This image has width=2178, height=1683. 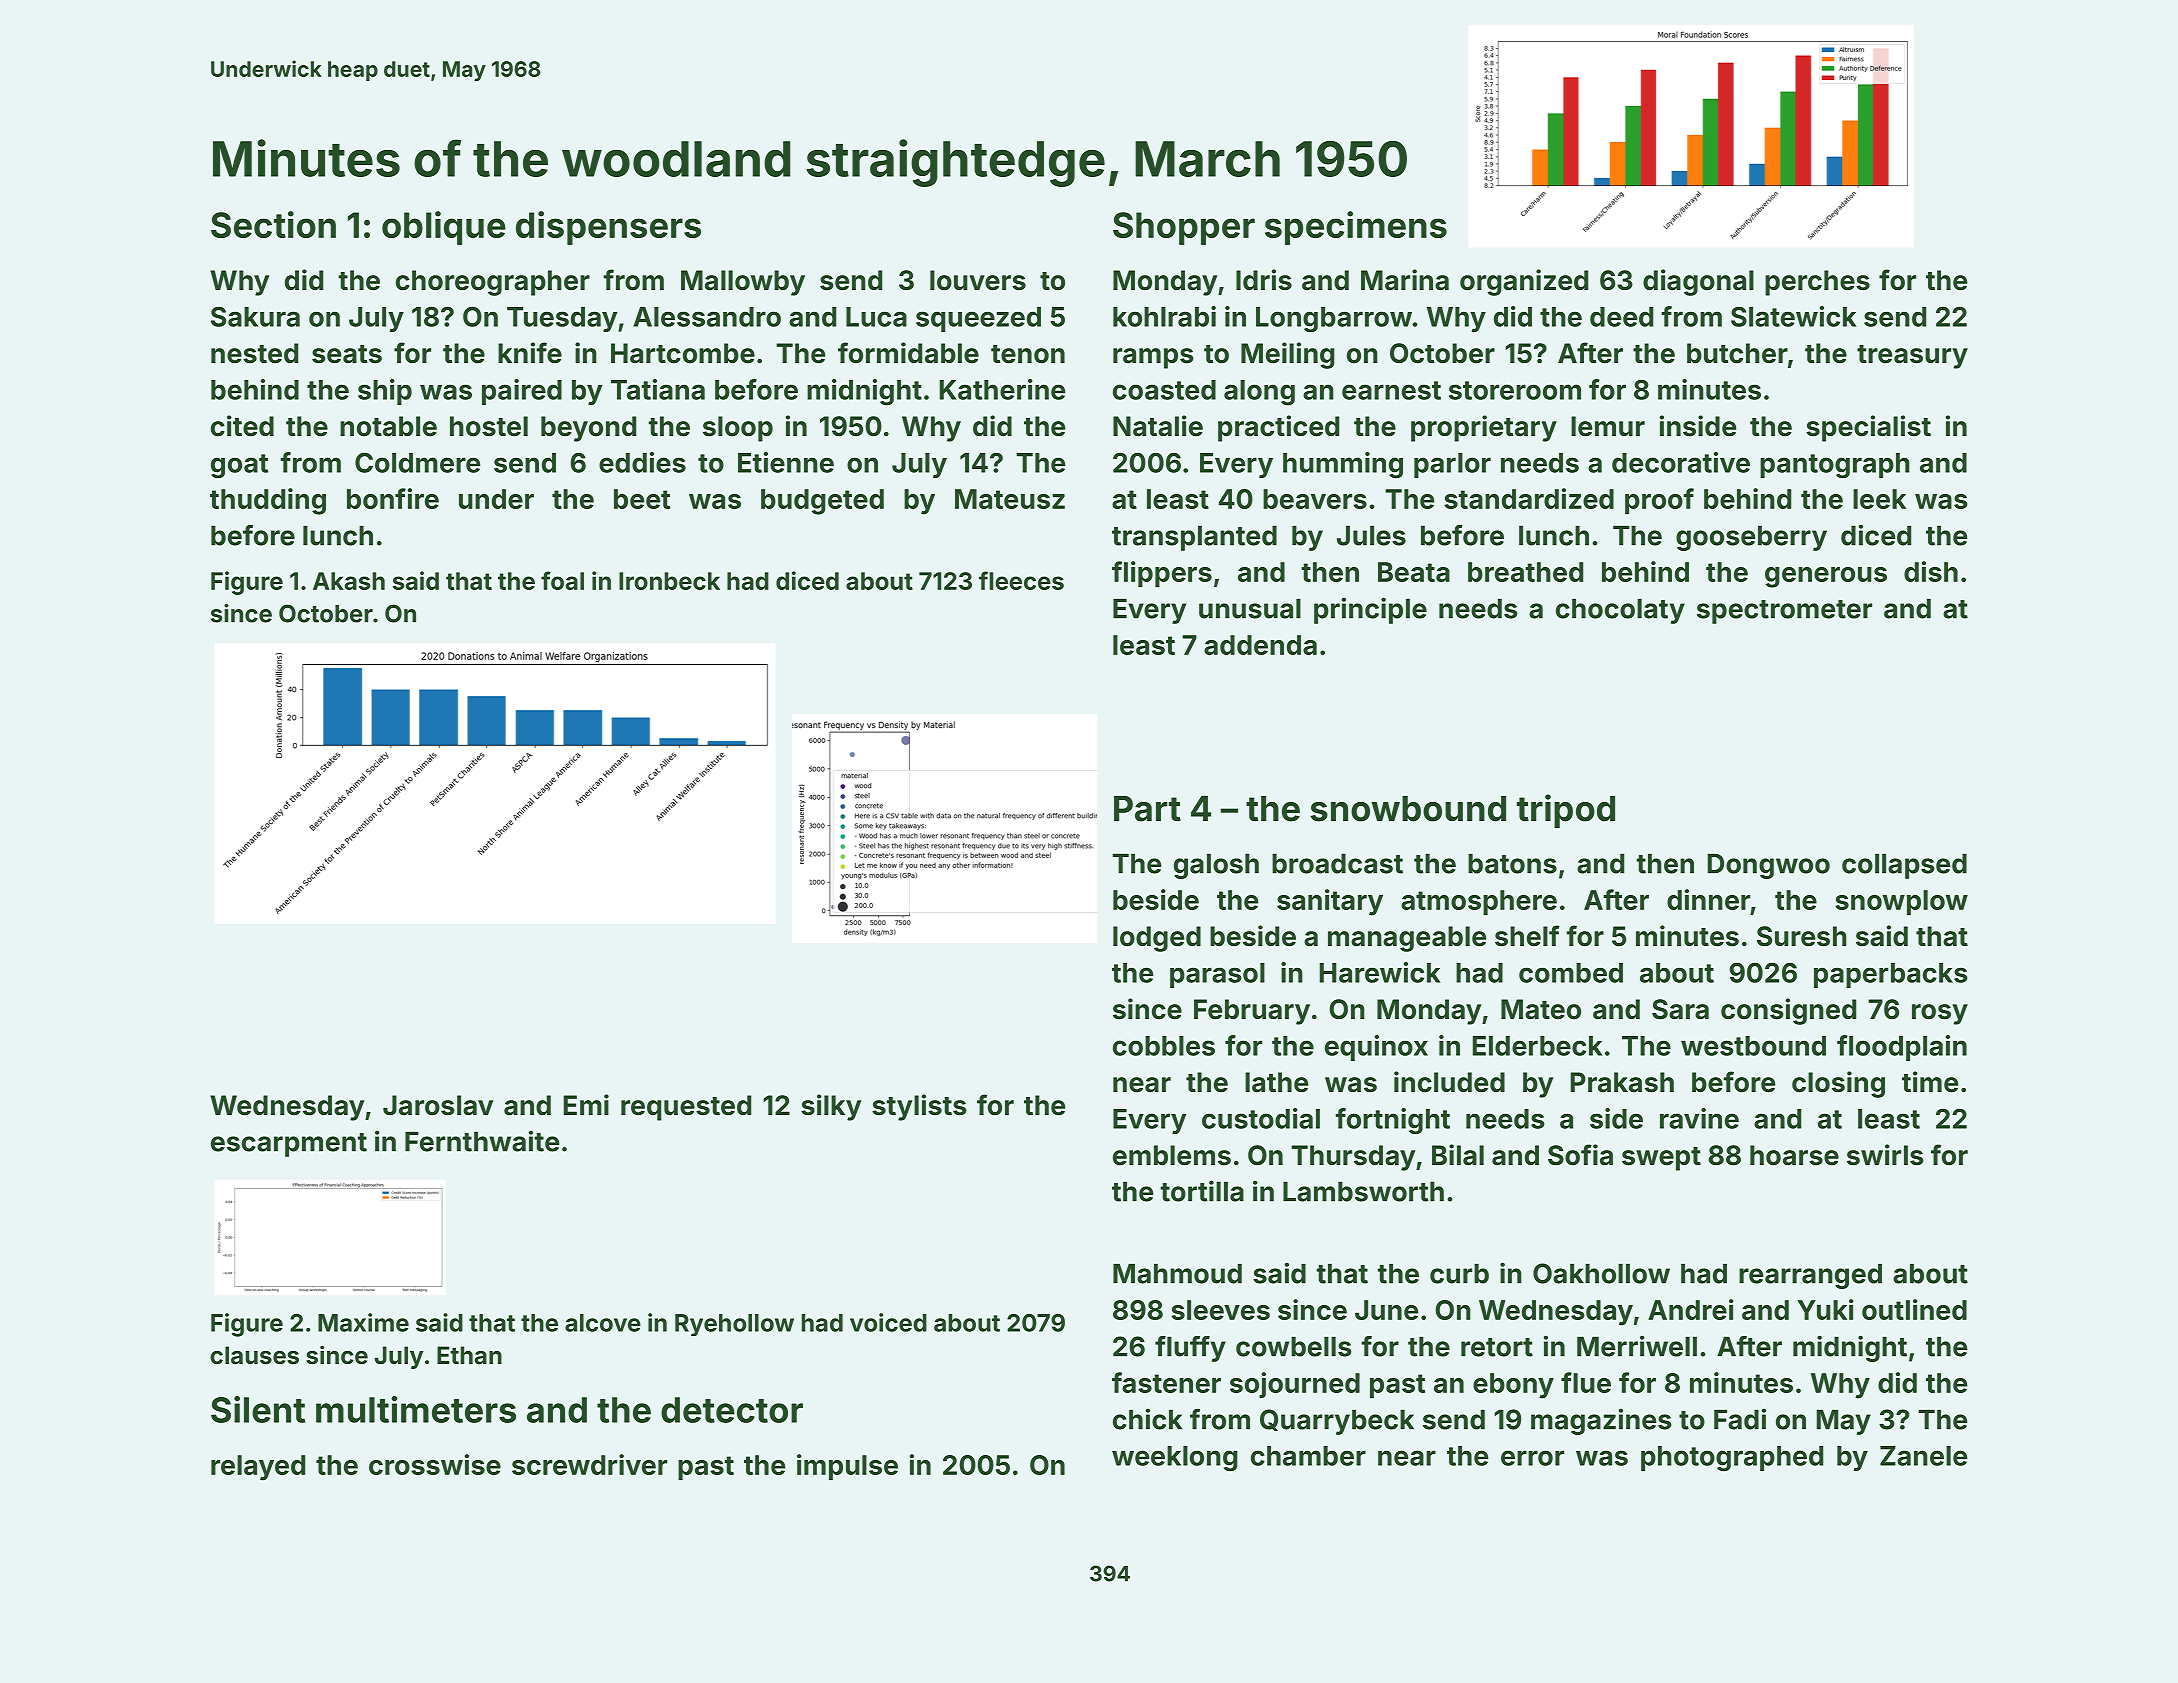 What do you see at coordinates (482, 1141) in the image?
I see `Fernthwaite` at bounding box center [482, 1141].
